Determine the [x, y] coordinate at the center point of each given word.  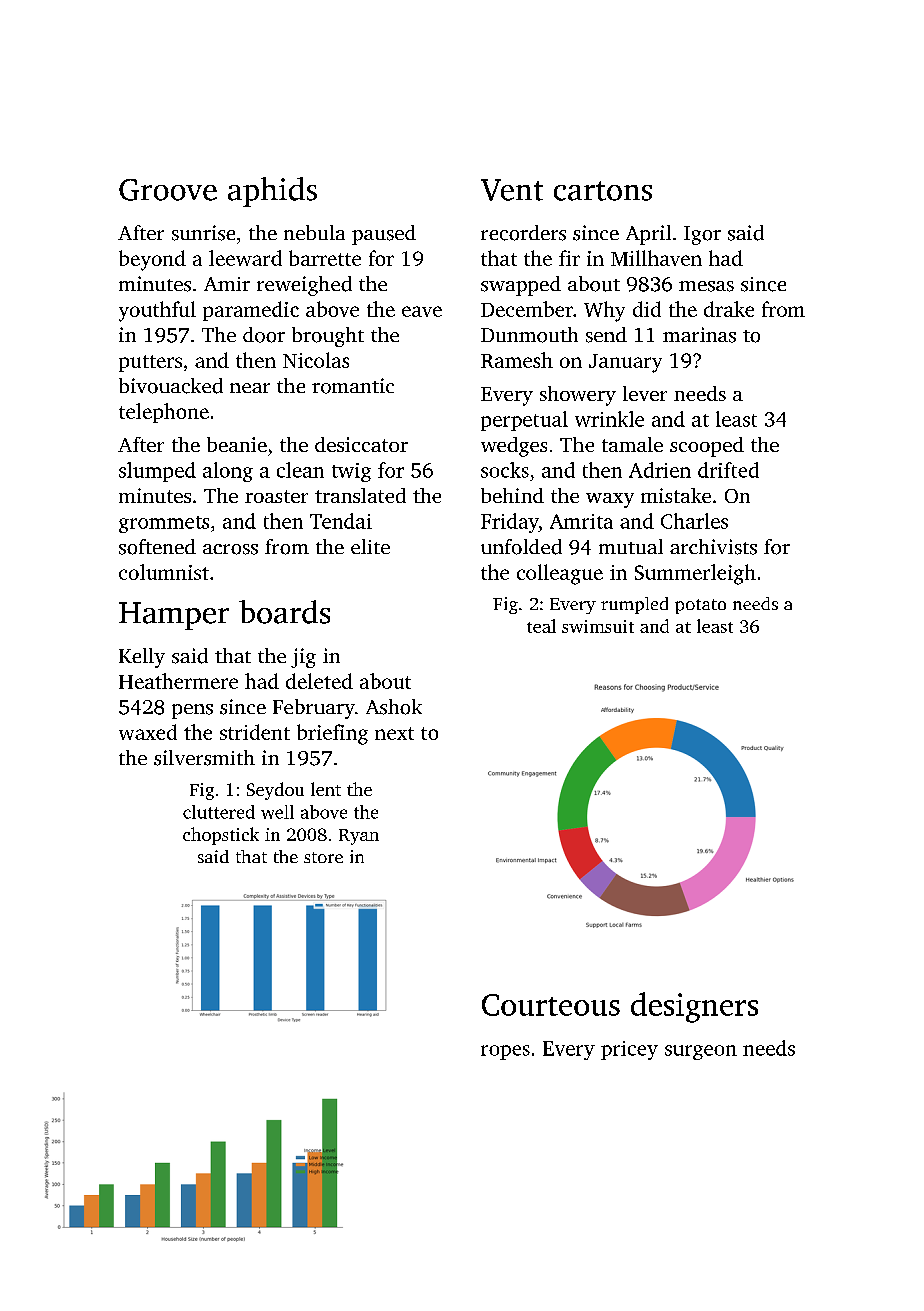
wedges [514, 447]
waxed [148, 732]
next [394, 733]
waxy [610, 500]
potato [700, 606]
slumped [157, 472]
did [647, 309]
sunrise [203, 233]
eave [422, 311]
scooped [707, 447]
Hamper [174, 616]
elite [370, 546]
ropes [505, 1052]
